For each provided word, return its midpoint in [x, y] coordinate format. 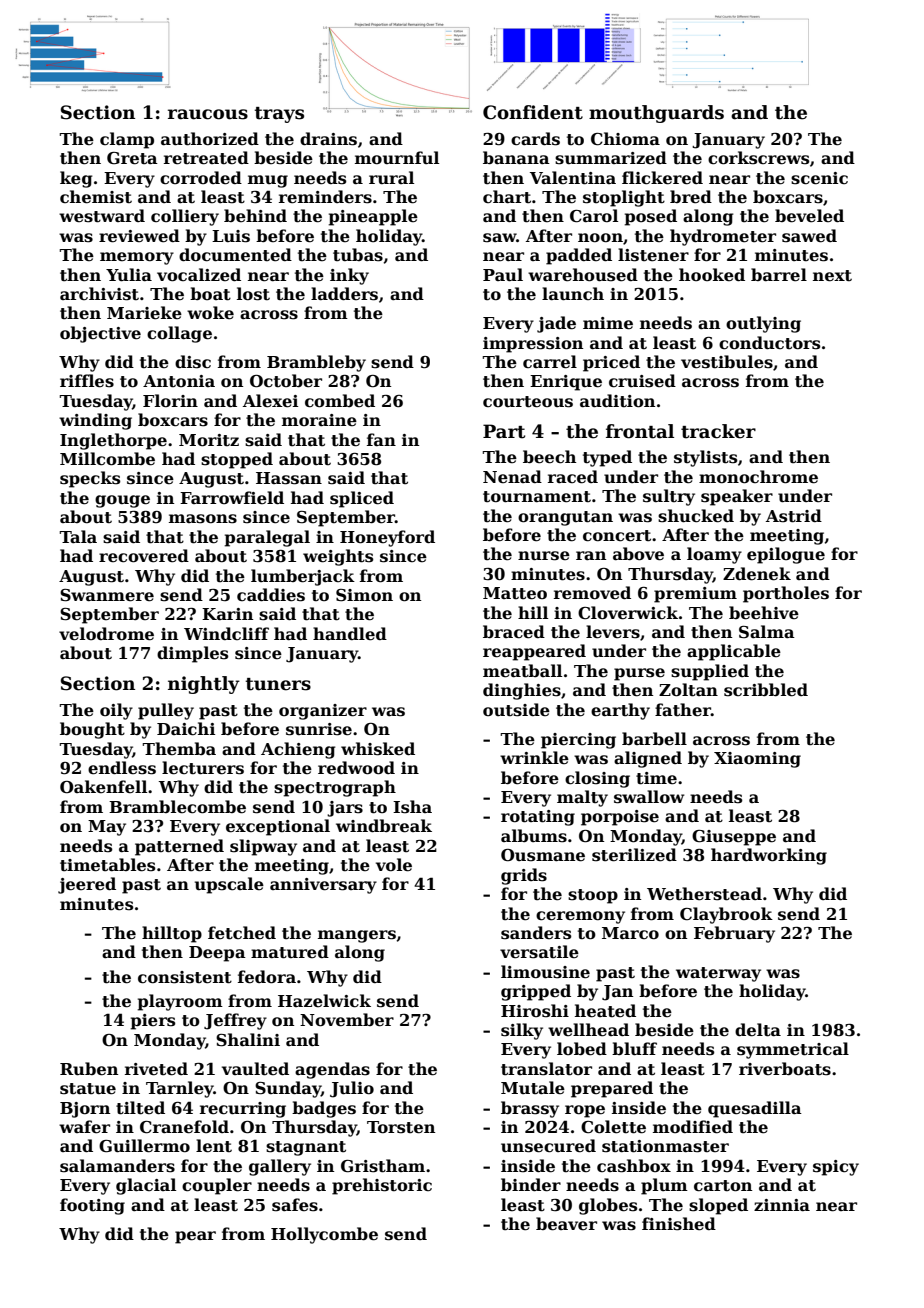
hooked [712, 274]
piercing [578, 741]
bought [92, 730]
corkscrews [758, 158]
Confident [533, 112]
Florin [170, 401]
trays [279, 115]
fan [381, 439]
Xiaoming [757, 760]
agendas [332, 1070]
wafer [84, 1127]
